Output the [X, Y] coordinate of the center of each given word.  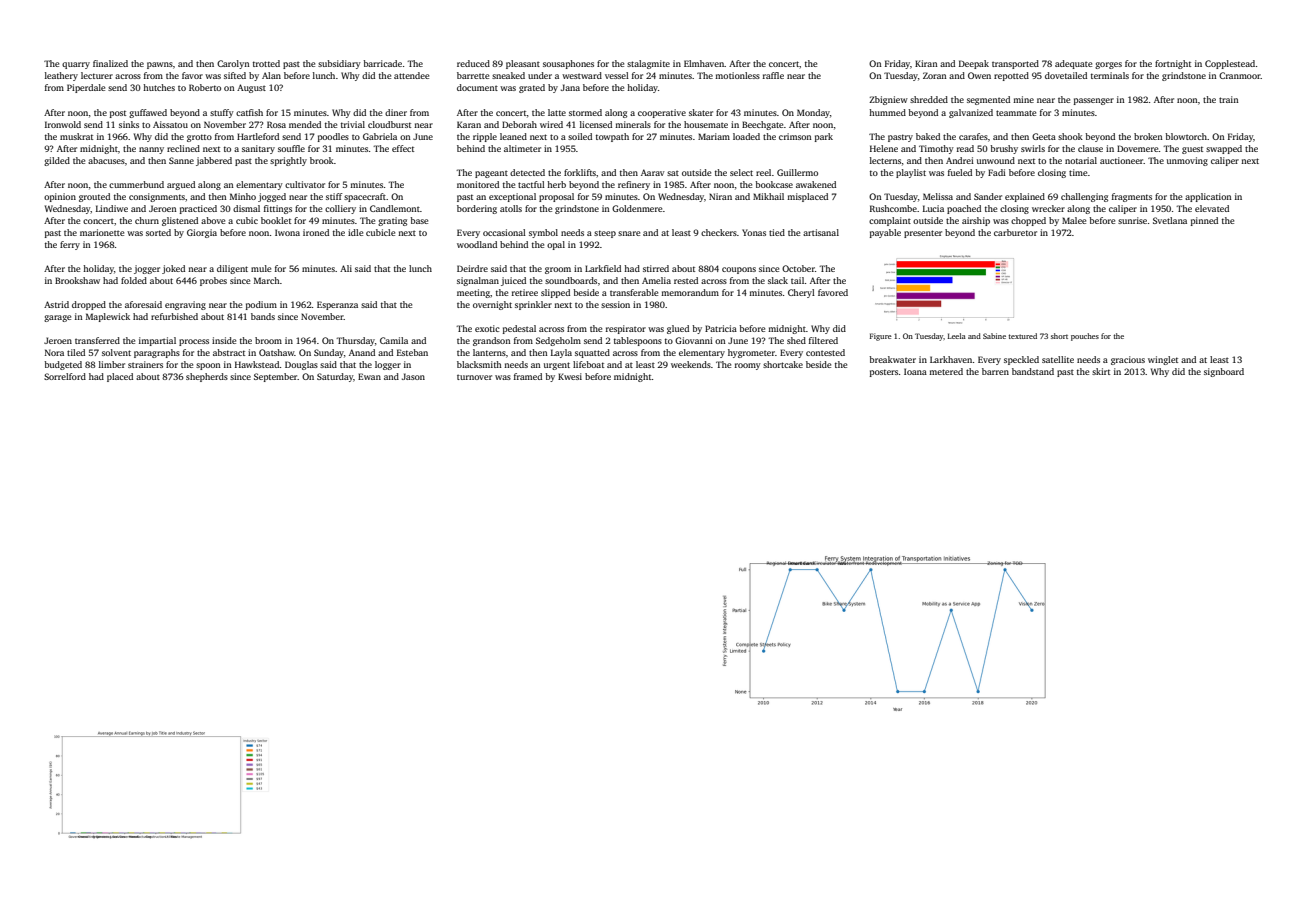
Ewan [369, 376]
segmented [988, 100]
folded [134, 280]
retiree [525, 292]
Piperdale [86, 88]
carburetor [1015, 232]
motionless [737, 75]
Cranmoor [1240, 75]
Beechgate [762, 125]
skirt [1101, 371]
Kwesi [570, 376]
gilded [57, 161]
